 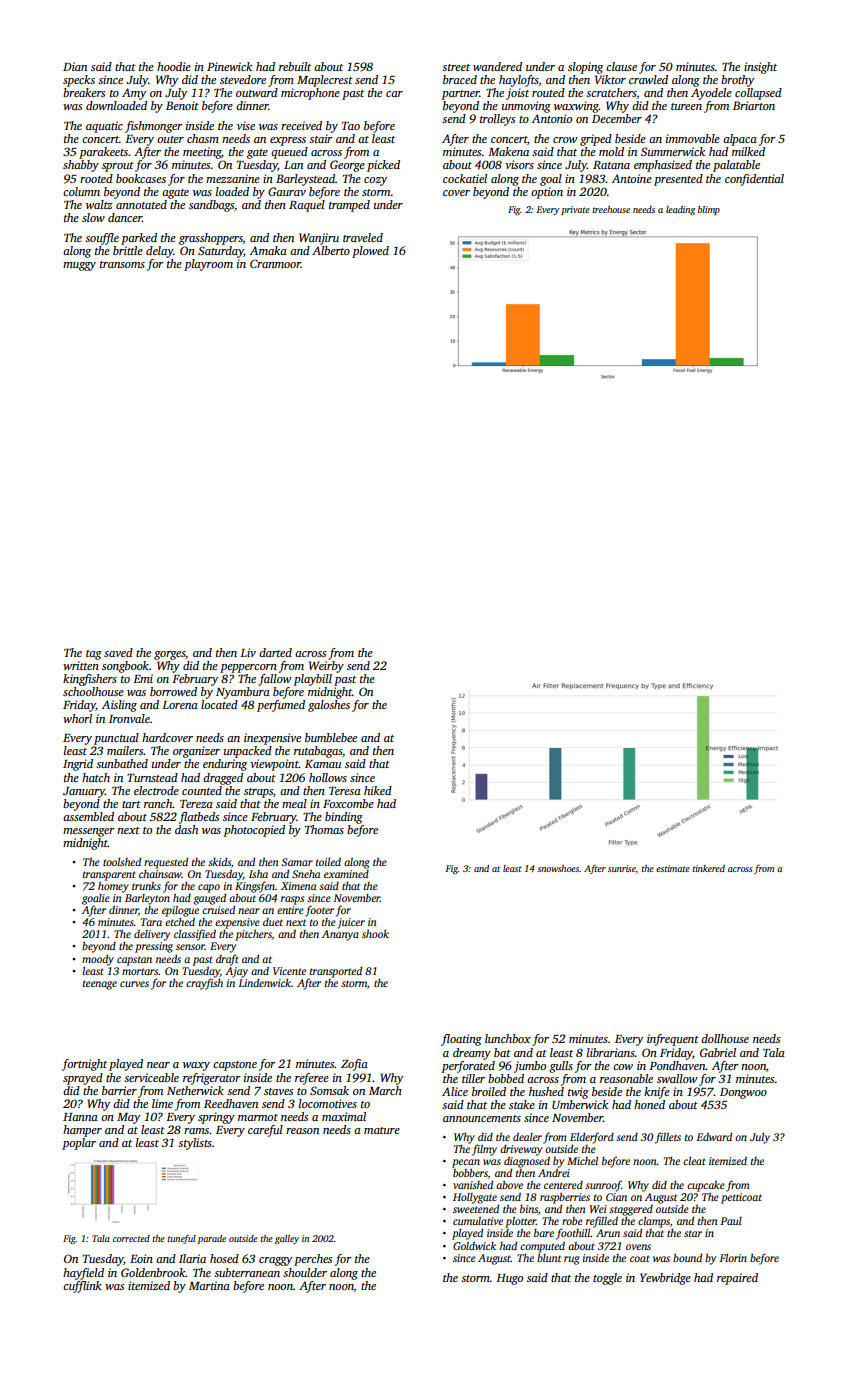 I want to click on Pinewick, so click(x=229, y=66).
